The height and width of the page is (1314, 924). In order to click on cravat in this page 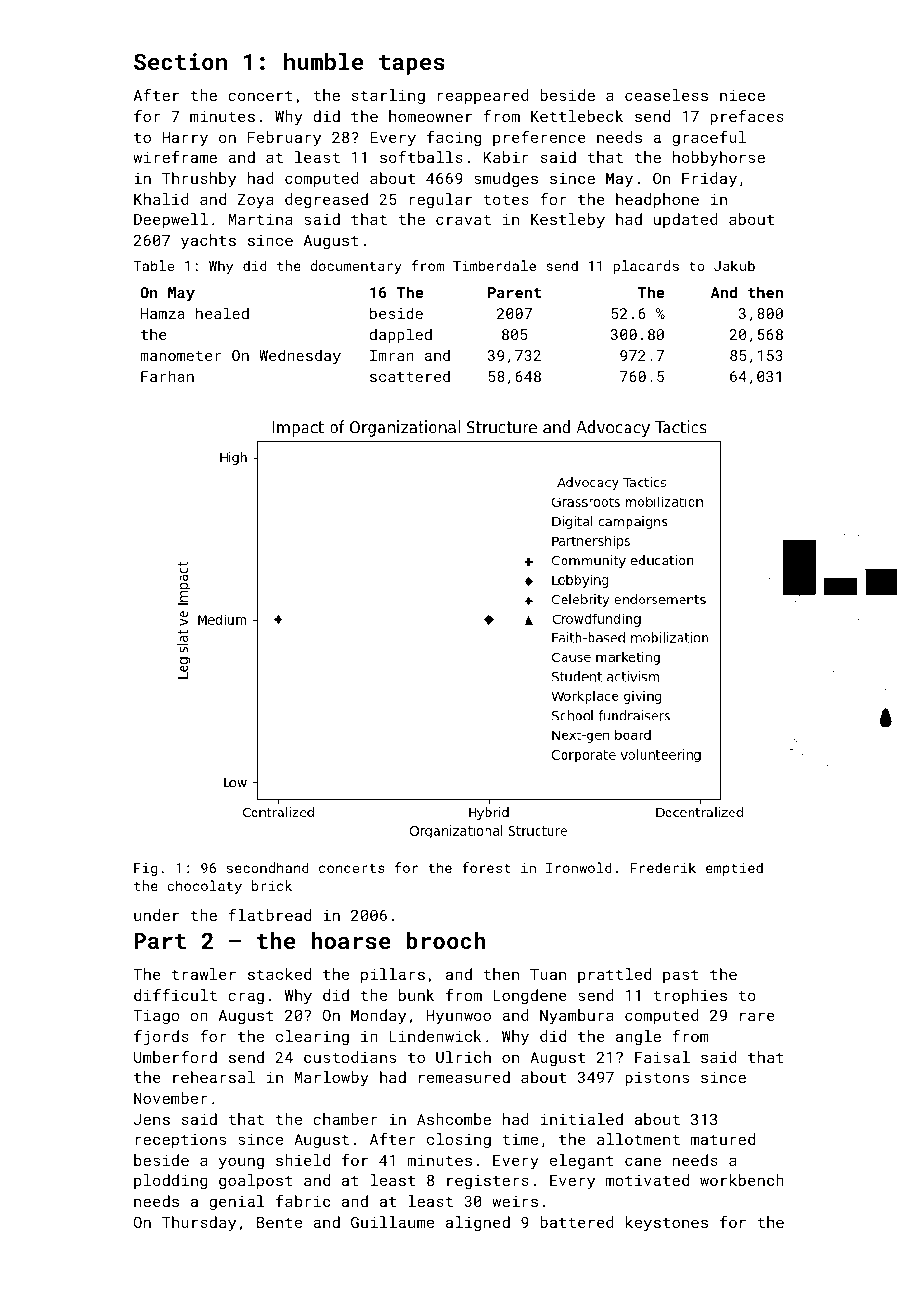, I will do `click(463, 219)`.
